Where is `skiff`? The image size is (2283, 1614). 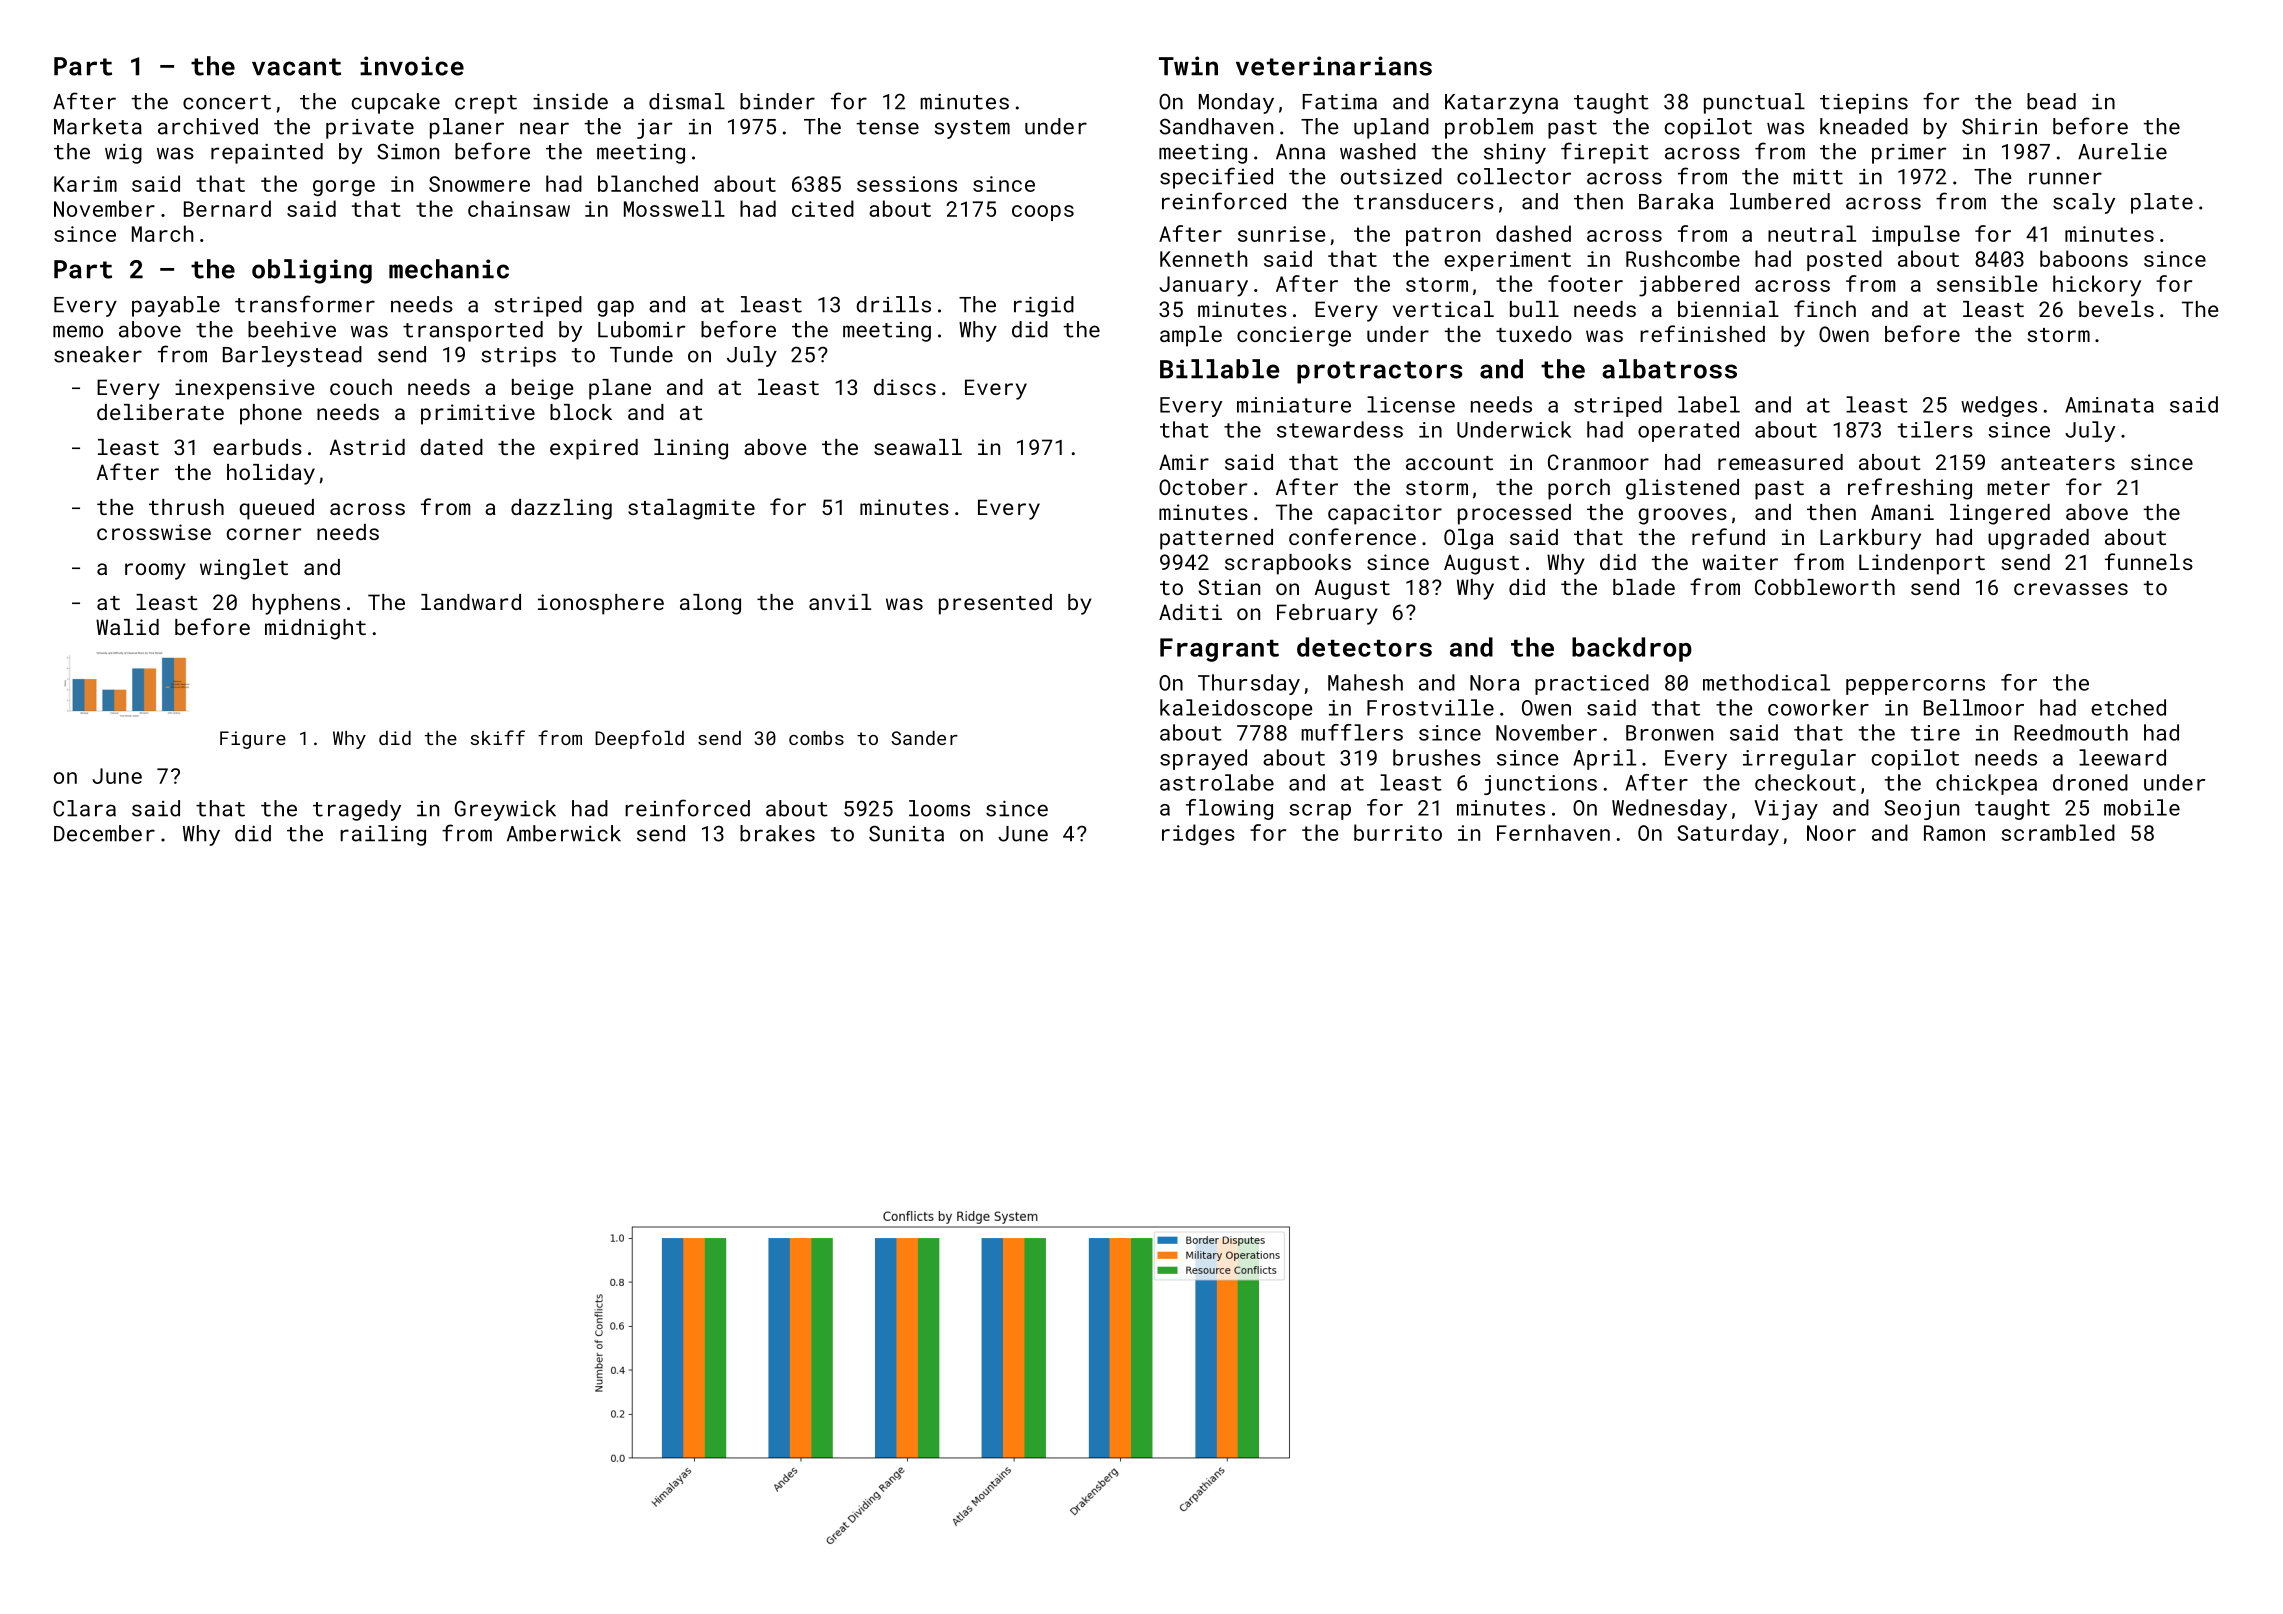
skiff is located at coordinates (497, 737).
